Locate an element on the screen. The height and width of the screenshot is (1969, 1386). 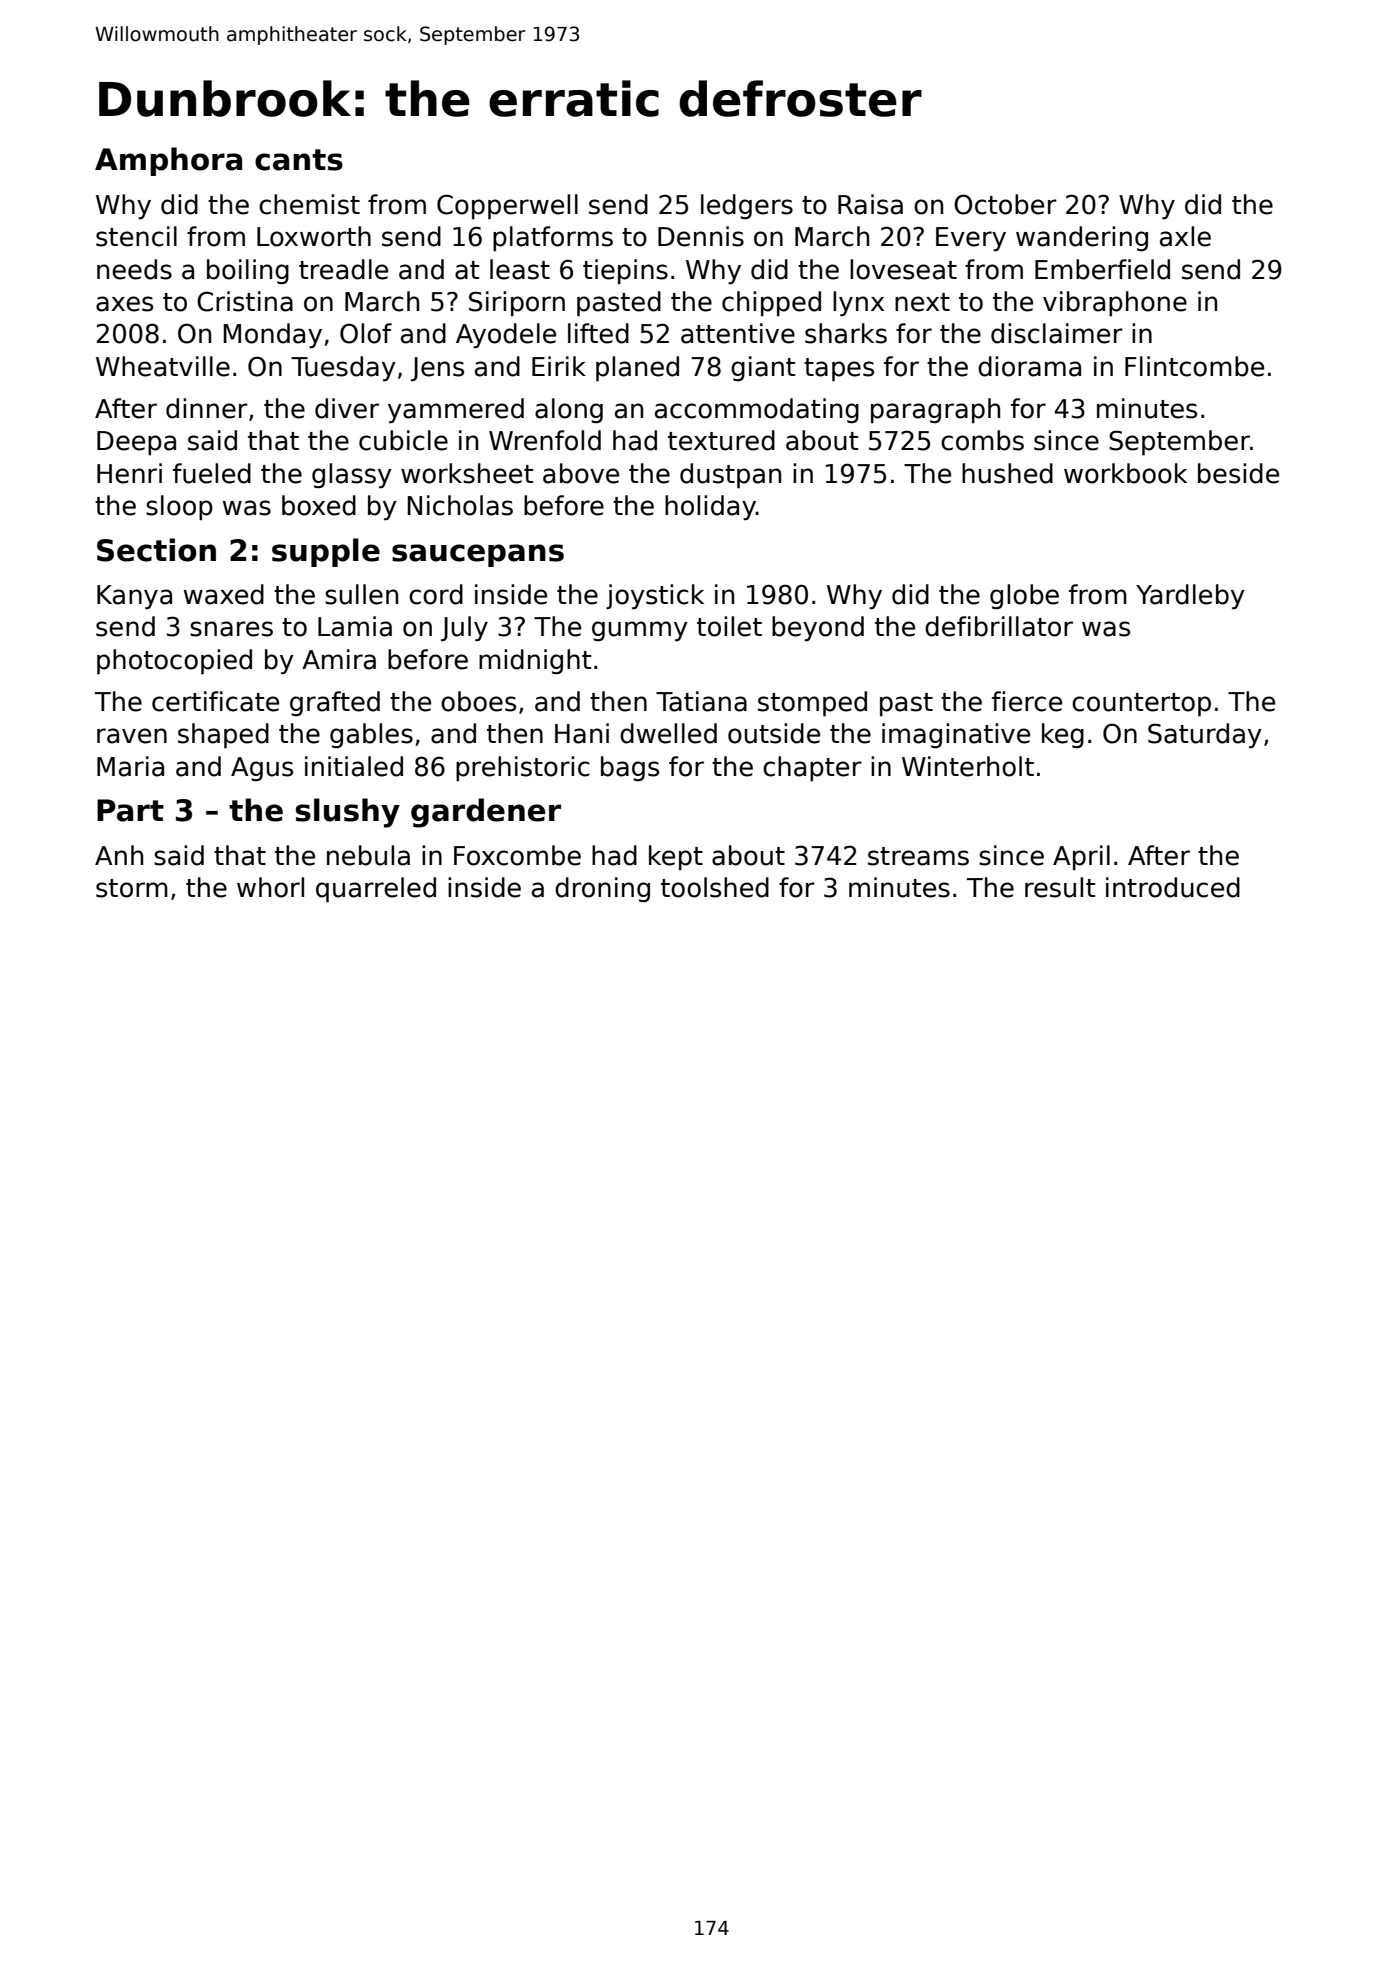
disclaimer is located at coordinates (1057, 333).
